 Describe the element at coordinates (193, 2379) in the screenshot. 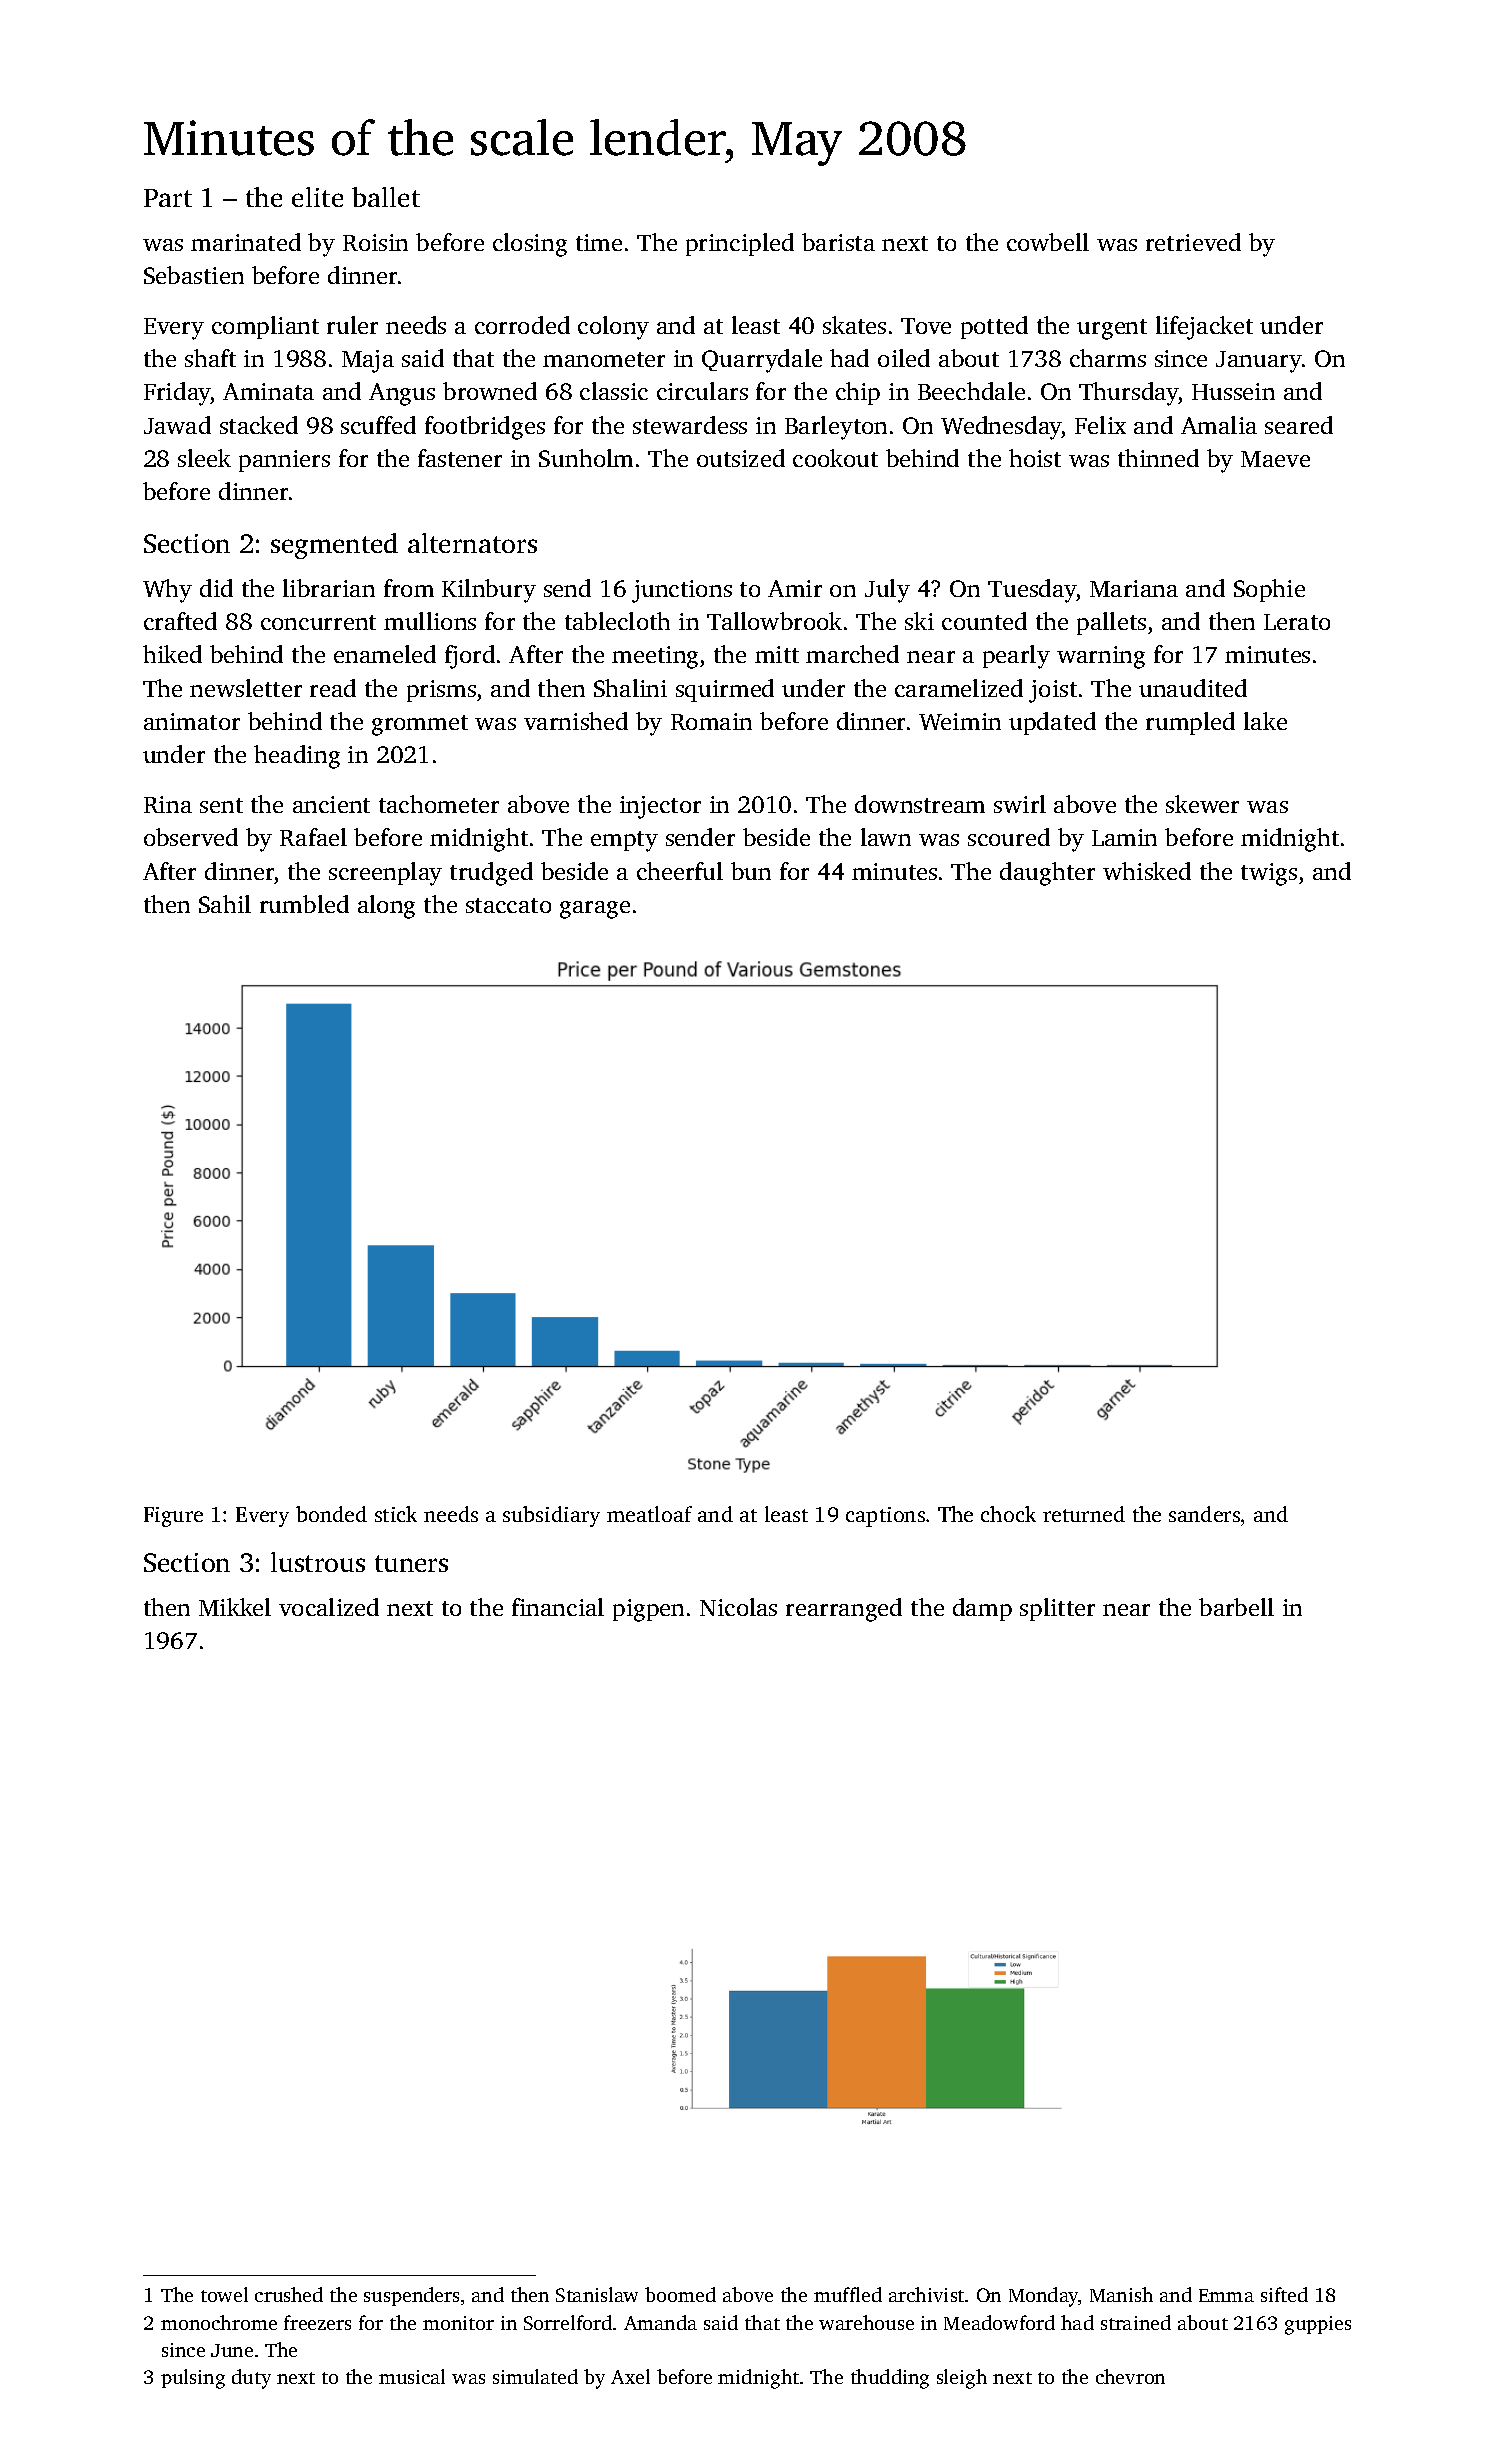

I see `pulsing` at that location.
